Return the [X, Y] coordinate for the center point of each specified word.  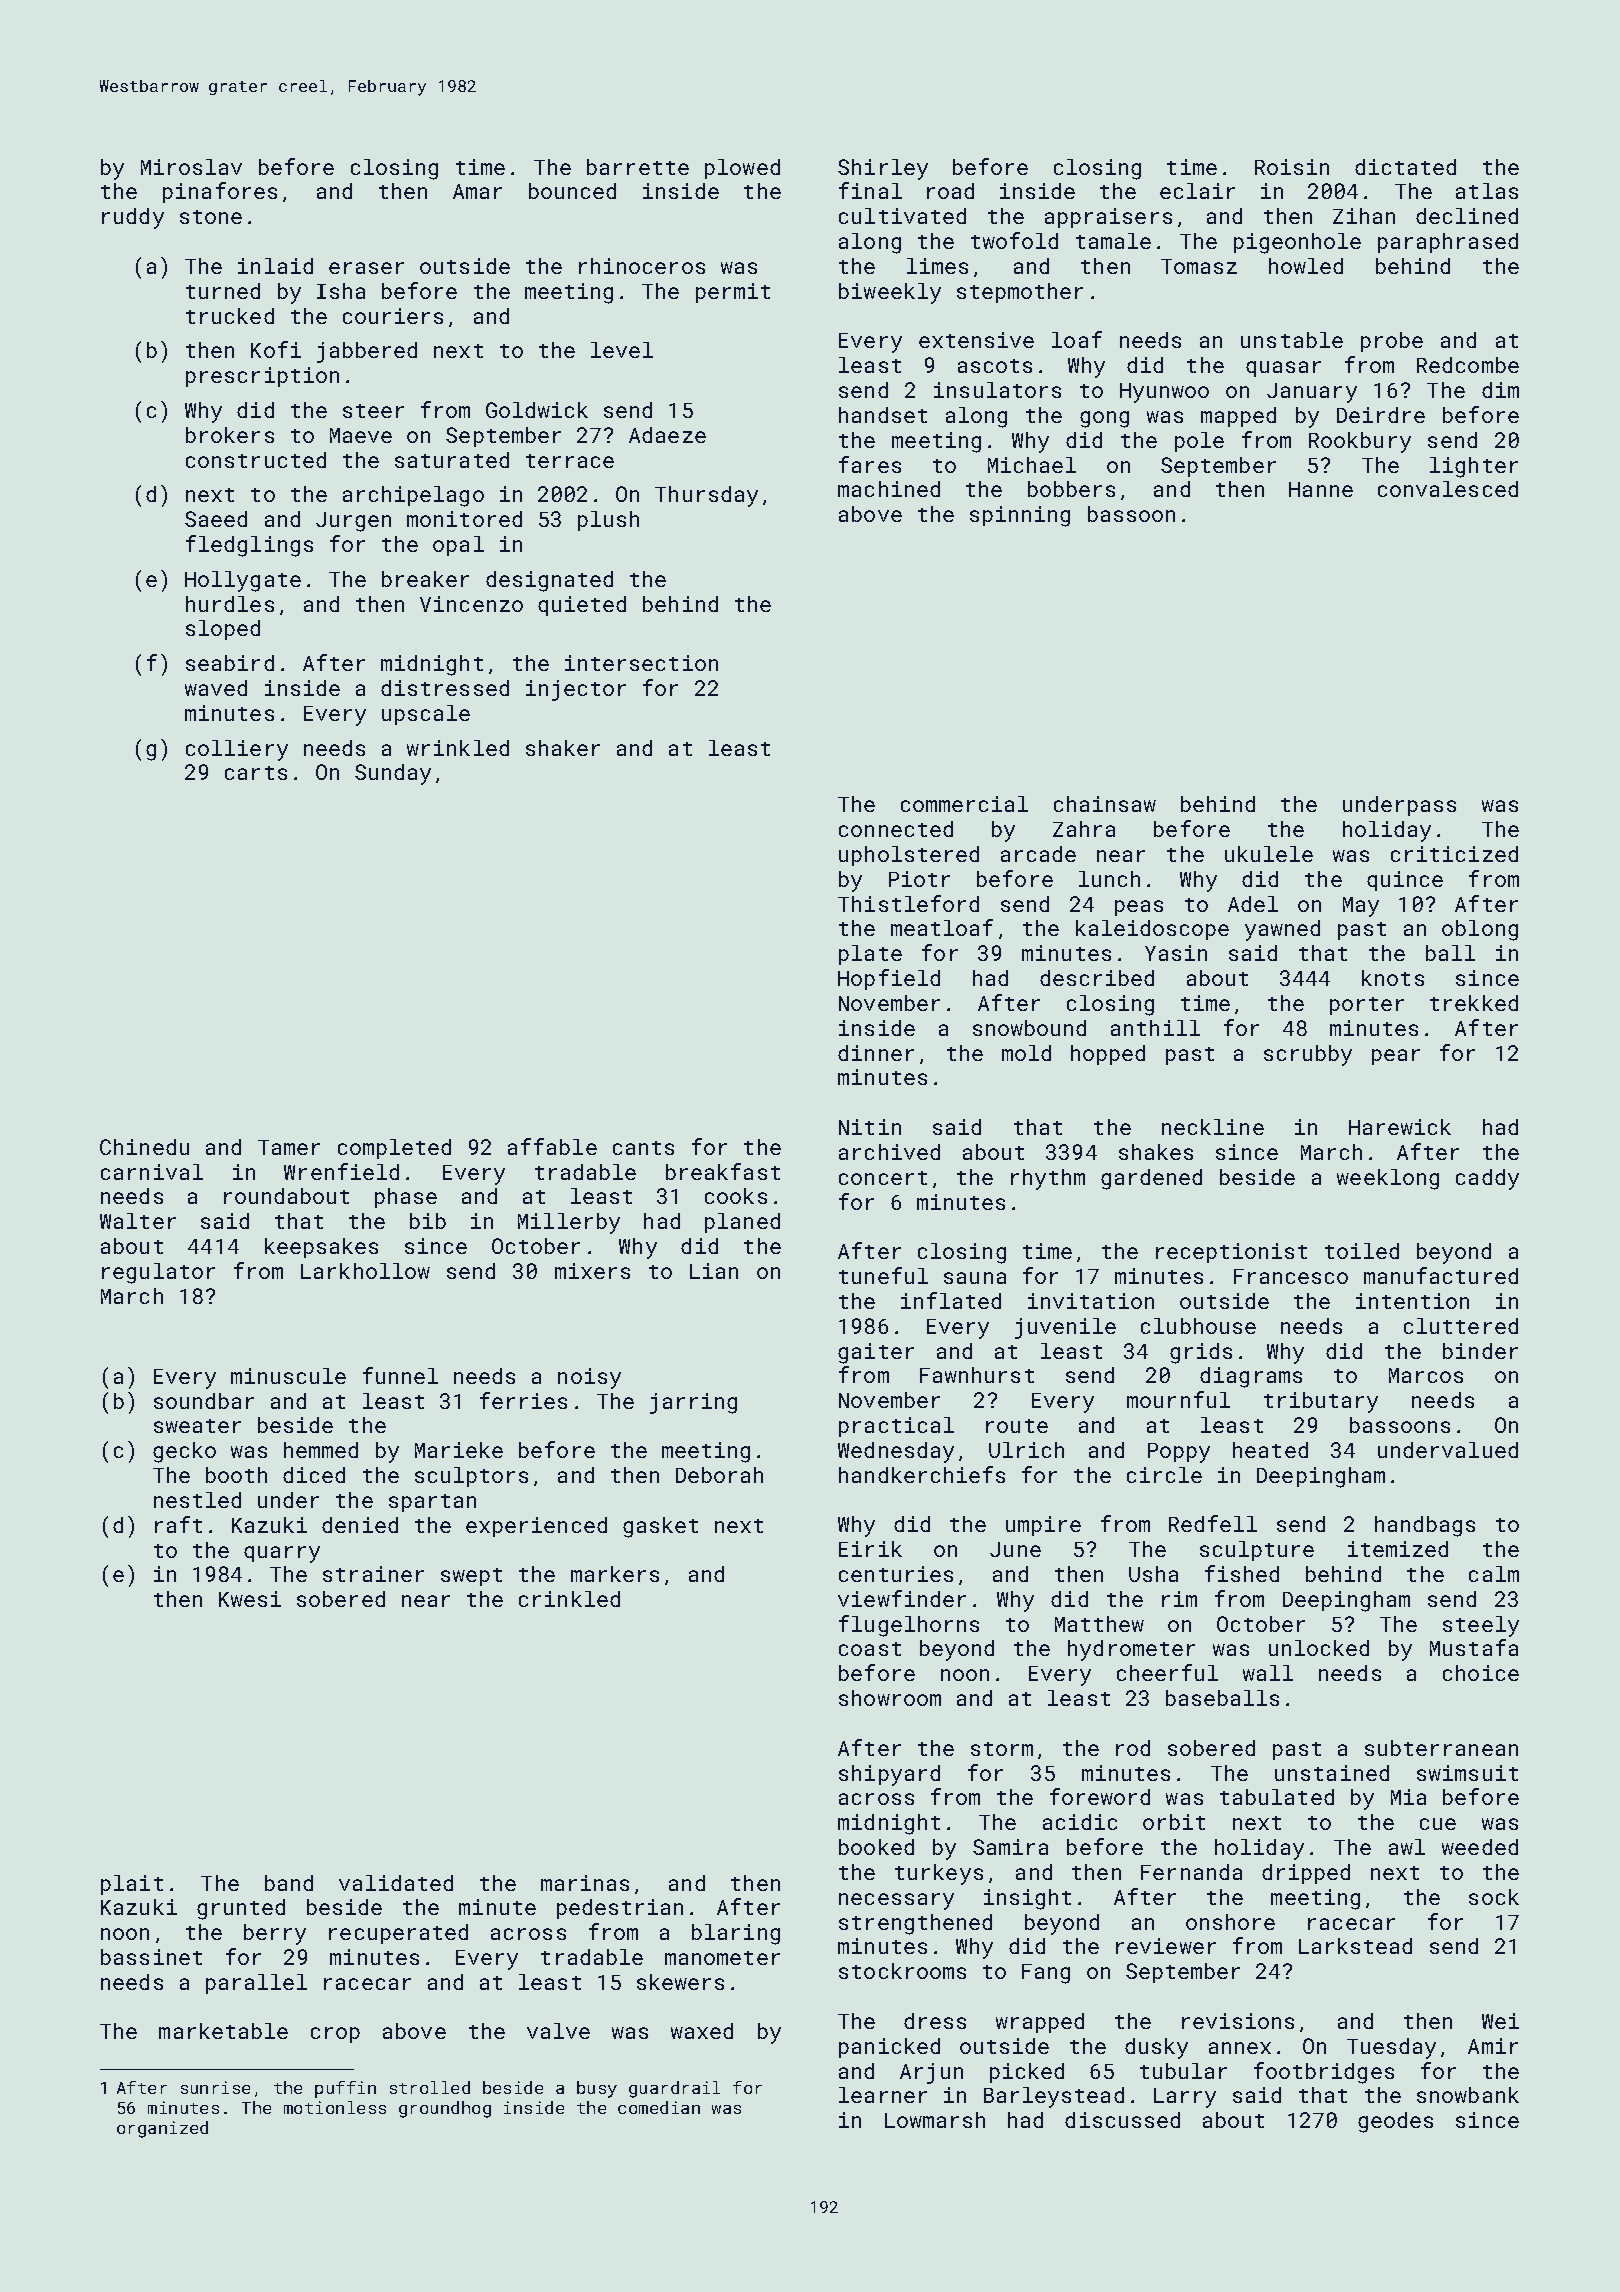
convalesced [1448, 489]
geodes [1395, 2122]
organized [162, 2129]
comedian [659, 2107]
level [622, 350]
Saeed [216, 519]
